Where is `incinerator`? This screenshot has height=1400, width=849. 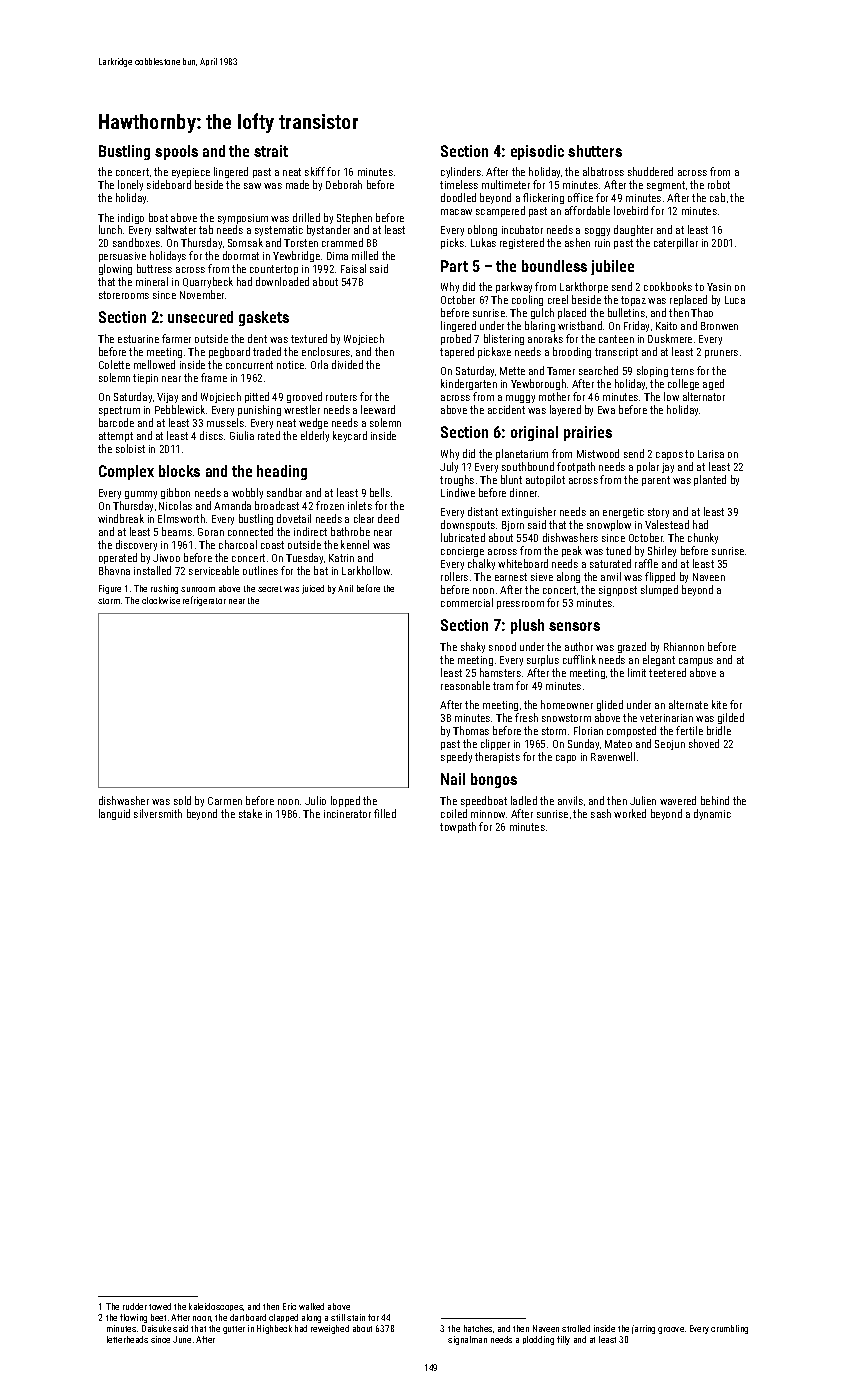 incinerator is located at coordinates (347, 814).
